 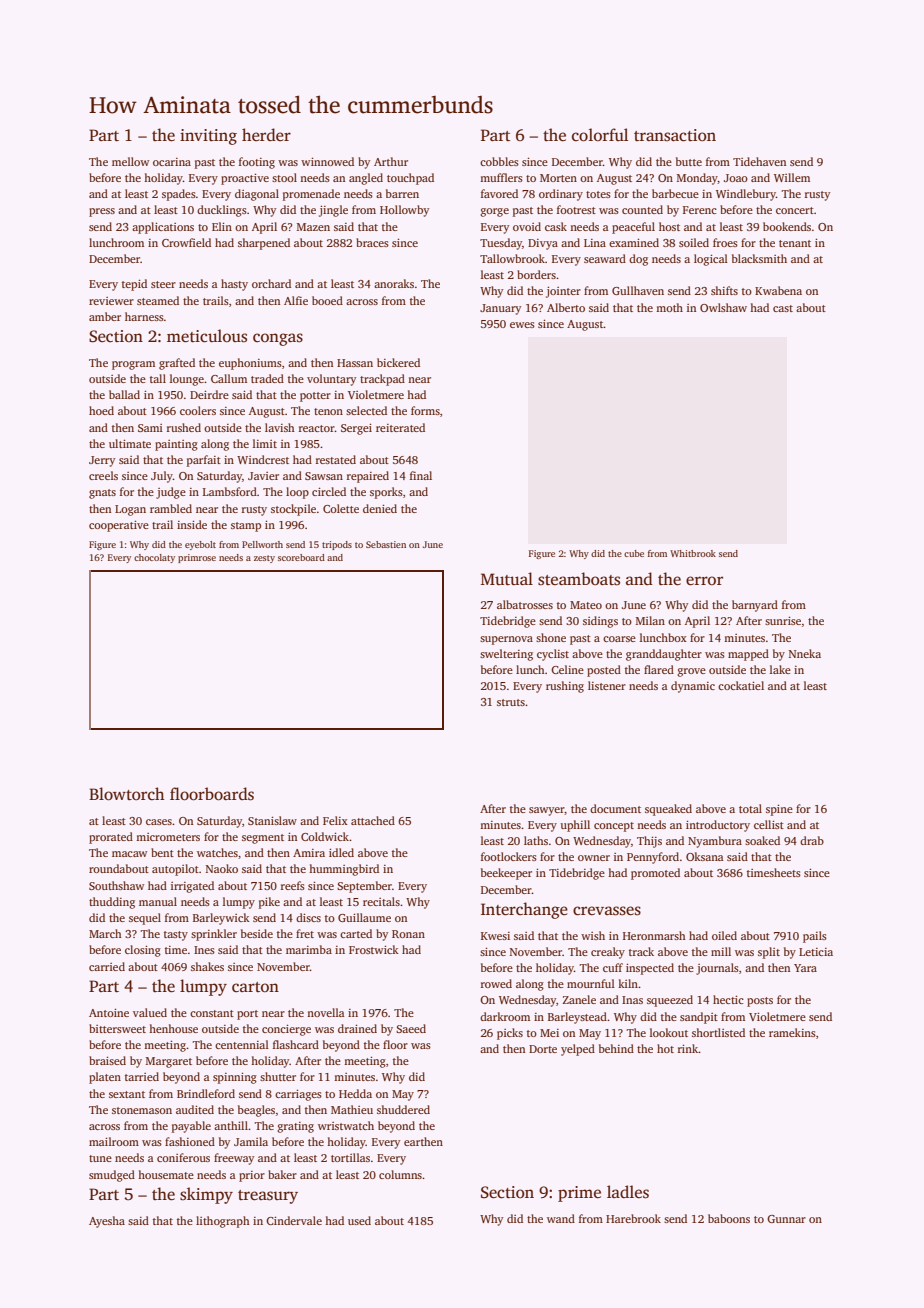 What do you see at coordinates (294, 1220) in the page?
I see `Cindervale` at bounding box center [294, 1220].
